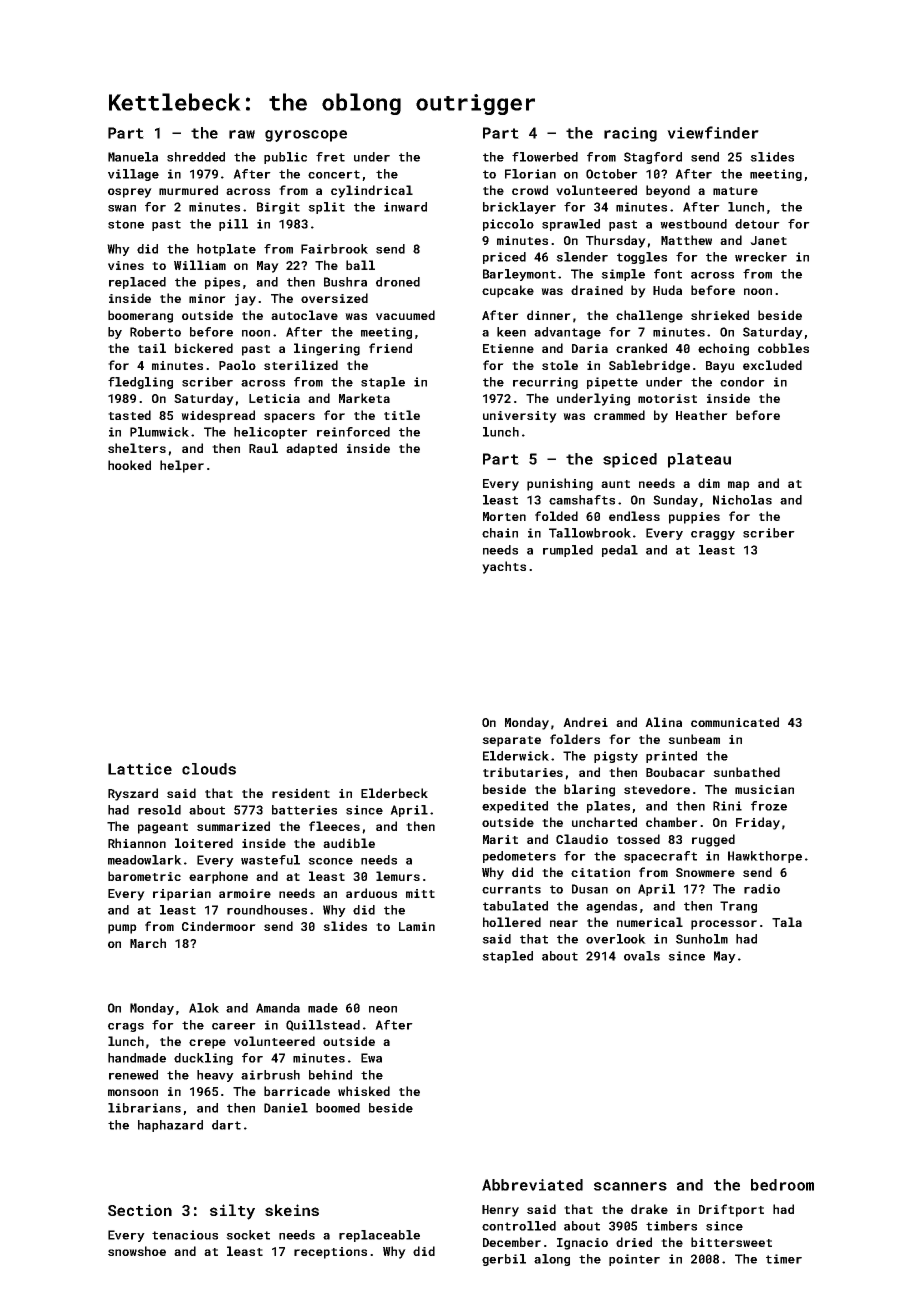 The width and height of the screenshot is (924, 1308). I want to click on Rhiannon, so click(137, 843).
